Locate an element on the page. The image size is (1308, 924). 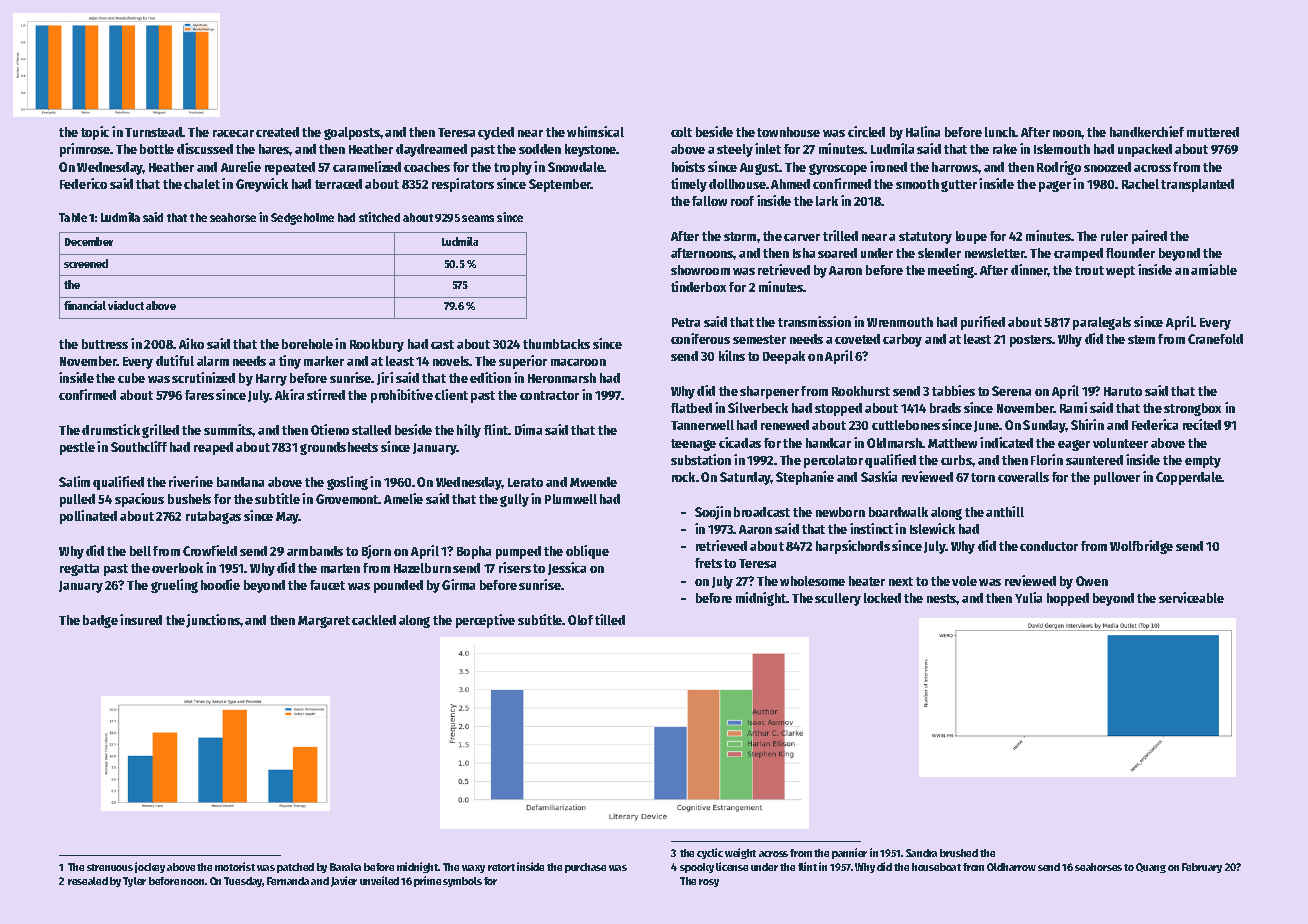
hoodie is located at coordinates (220, 584).
